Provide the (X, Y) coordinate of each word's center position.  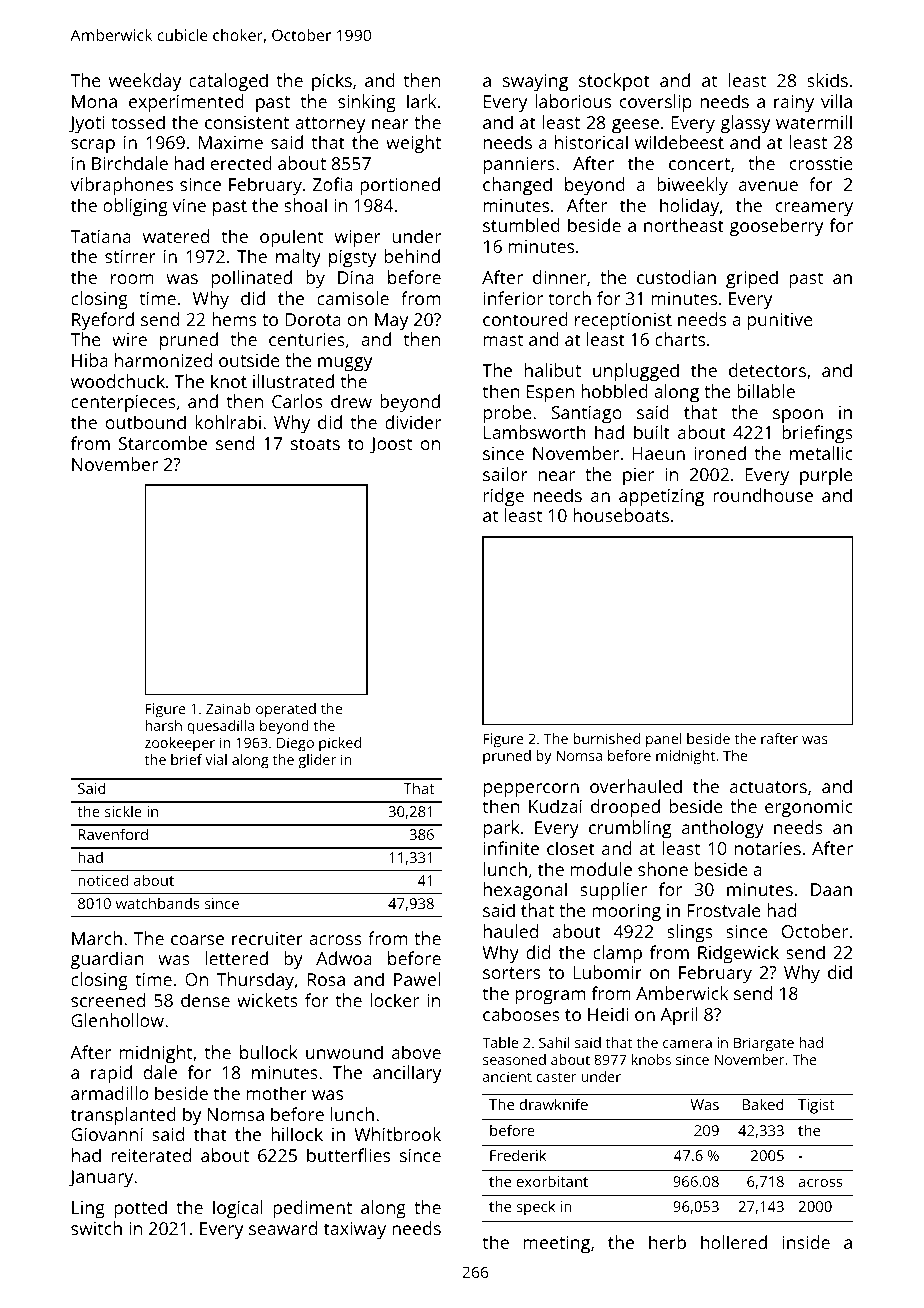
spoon (798, 416)
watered (176, 236)
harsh (163, 725)
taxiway (355, 1231)
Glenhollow (117, 1020)
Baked (763, 1104)
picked (340, 744)
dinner (559, 277)
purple (826, 476)
